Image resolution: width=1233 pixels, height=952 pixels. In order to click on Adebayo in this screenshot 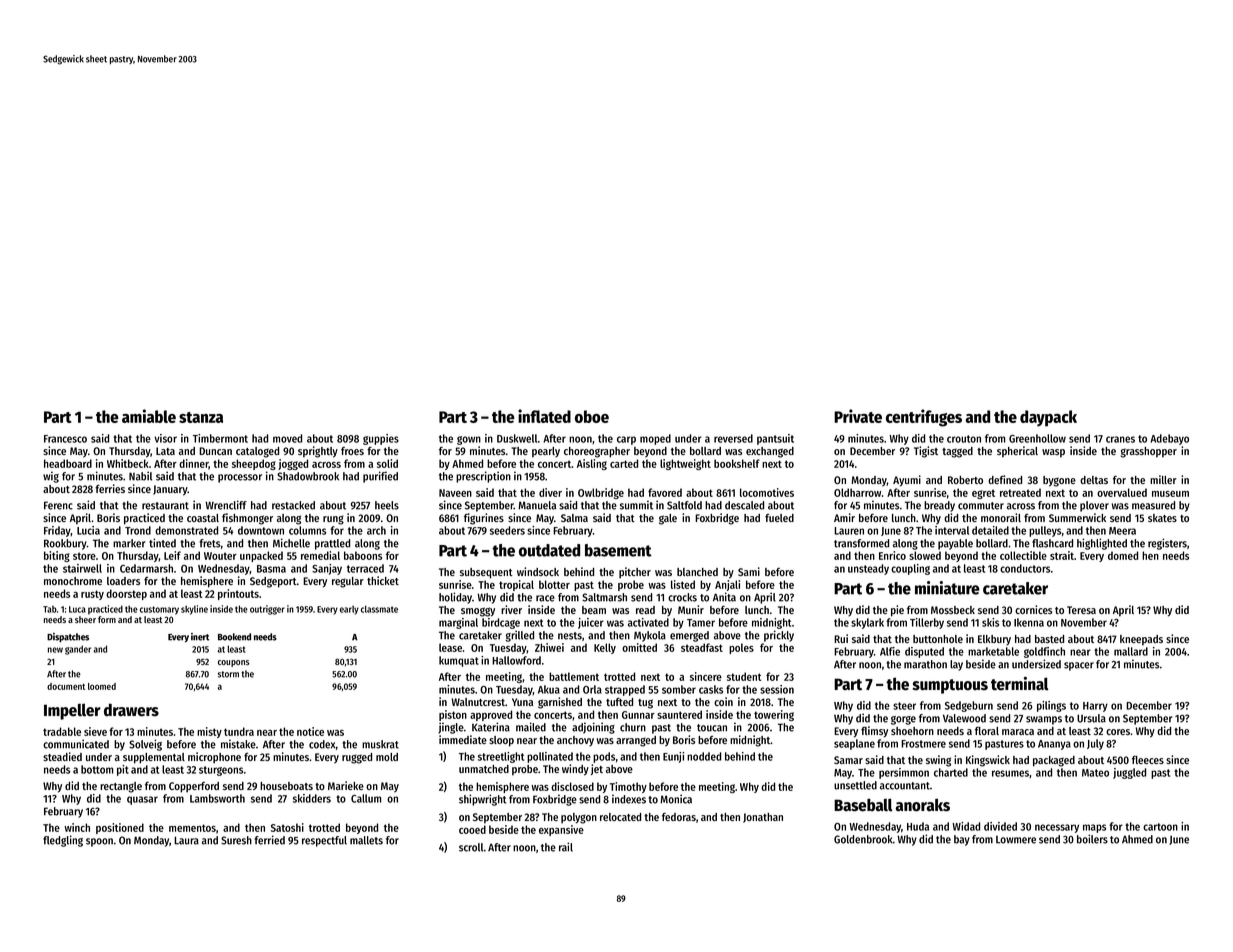, I will do `click(1169, 439)`.
